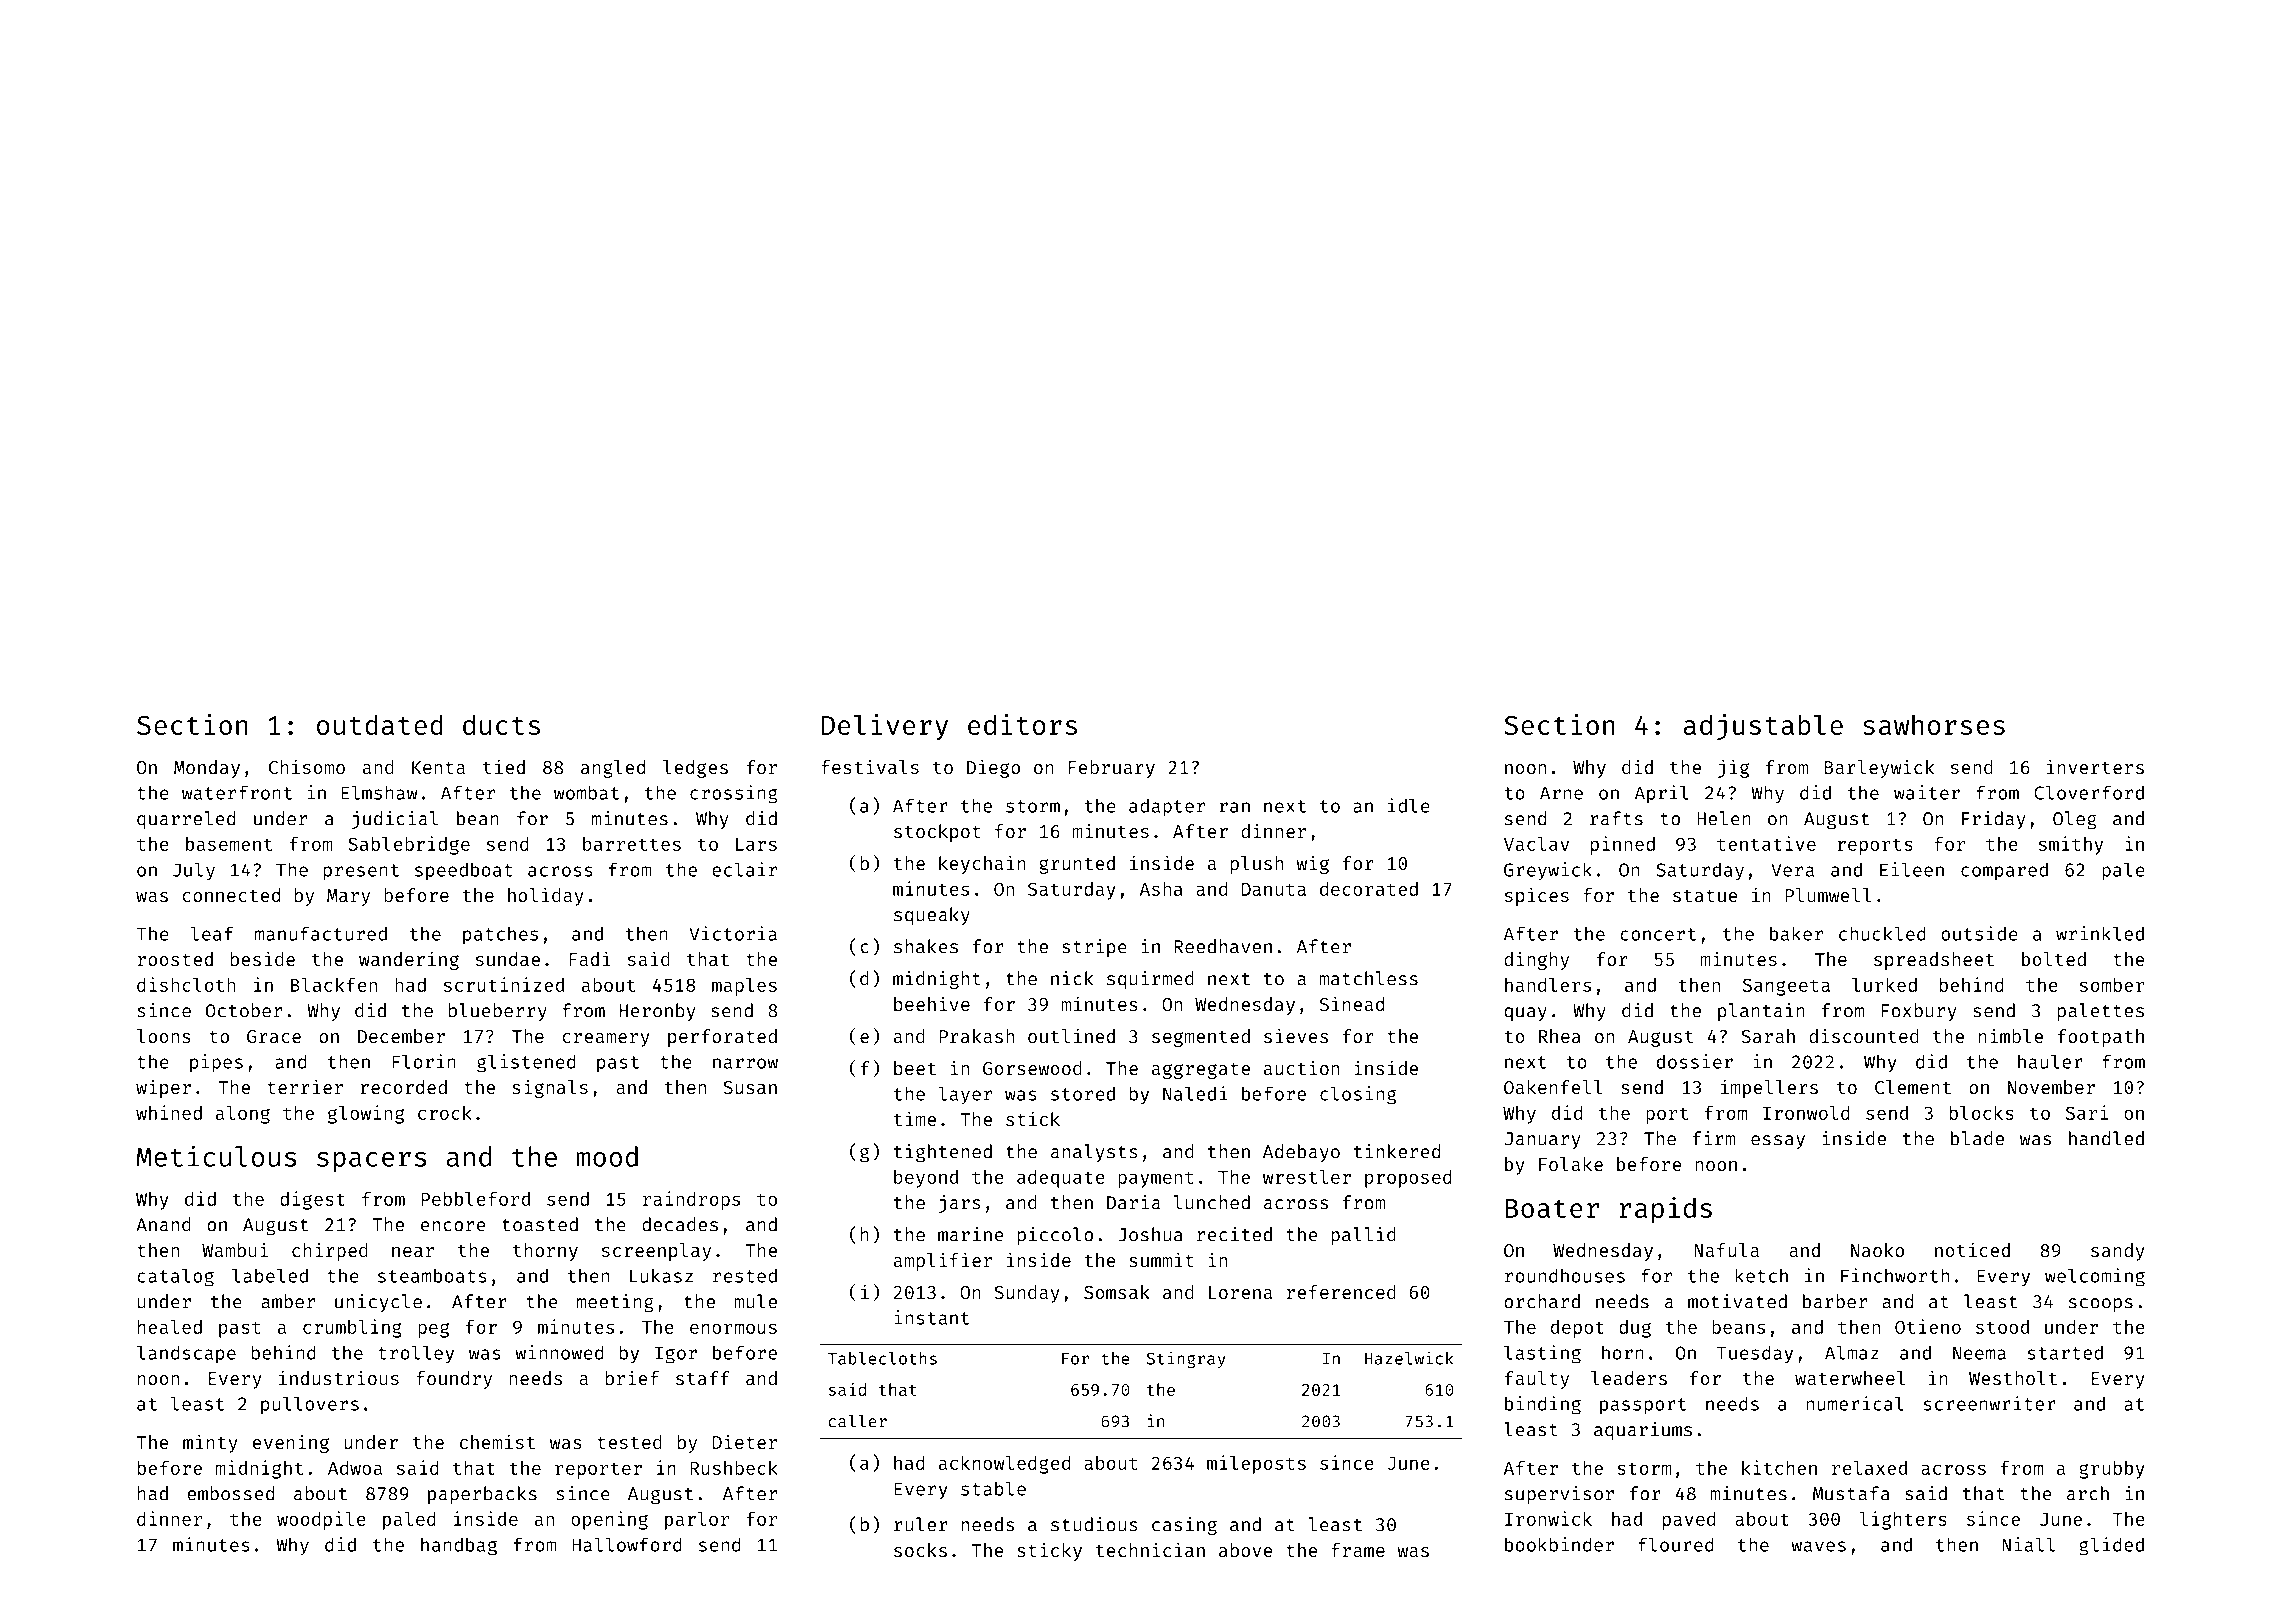 The width and height of the document is (2282, 1614). I want to click on editors, so click(1022, 724).
